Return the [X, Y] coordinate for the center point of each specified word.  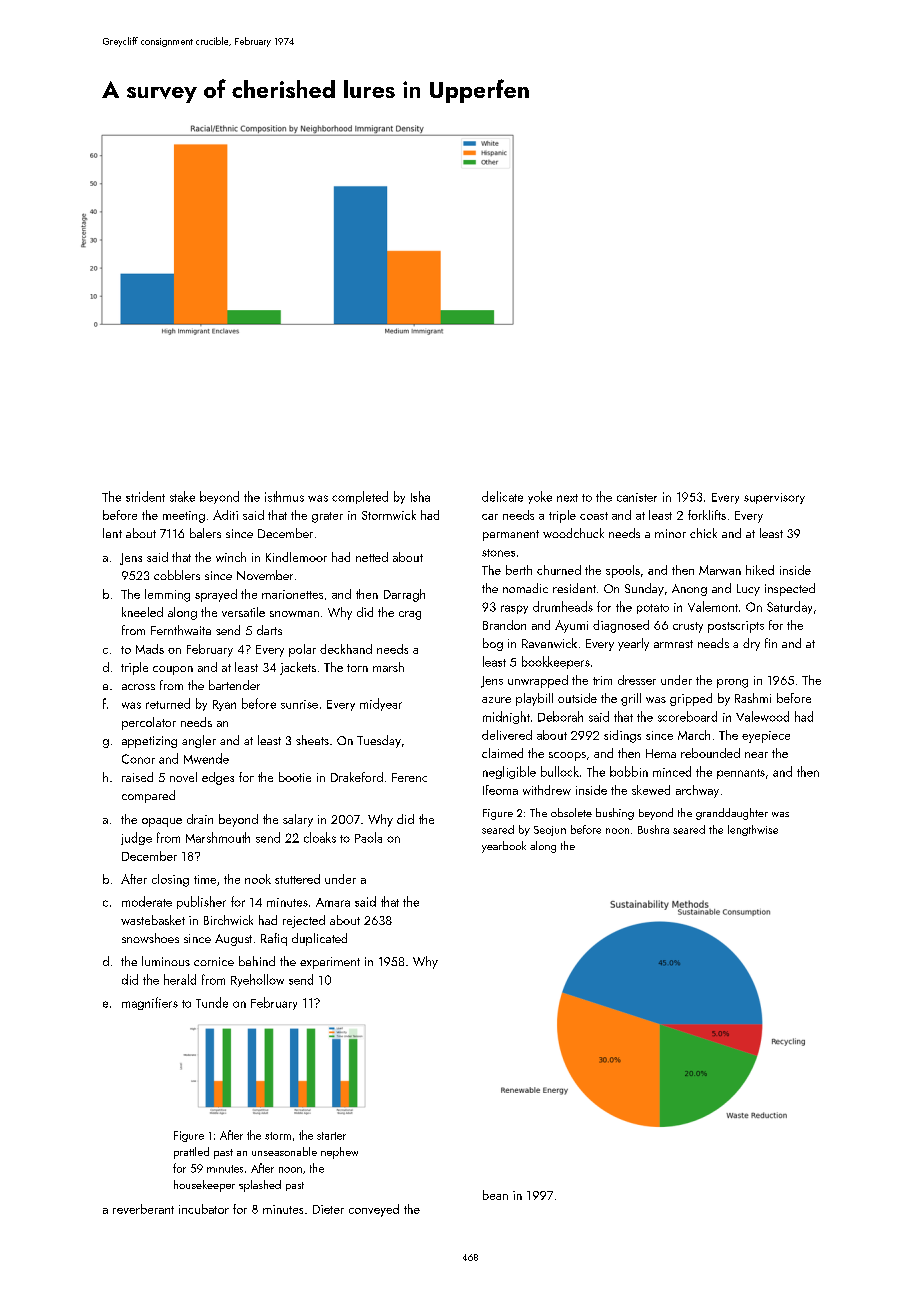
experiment [330, 963]
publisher [201, 902]
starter [331, 1136]
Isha [420, 496]
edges [218, 778]
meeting [184, 517]
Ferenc [409, 777]
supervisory [774, 498]
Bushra [653, 829]
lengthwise [753, 830]
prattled [191, 1153]
